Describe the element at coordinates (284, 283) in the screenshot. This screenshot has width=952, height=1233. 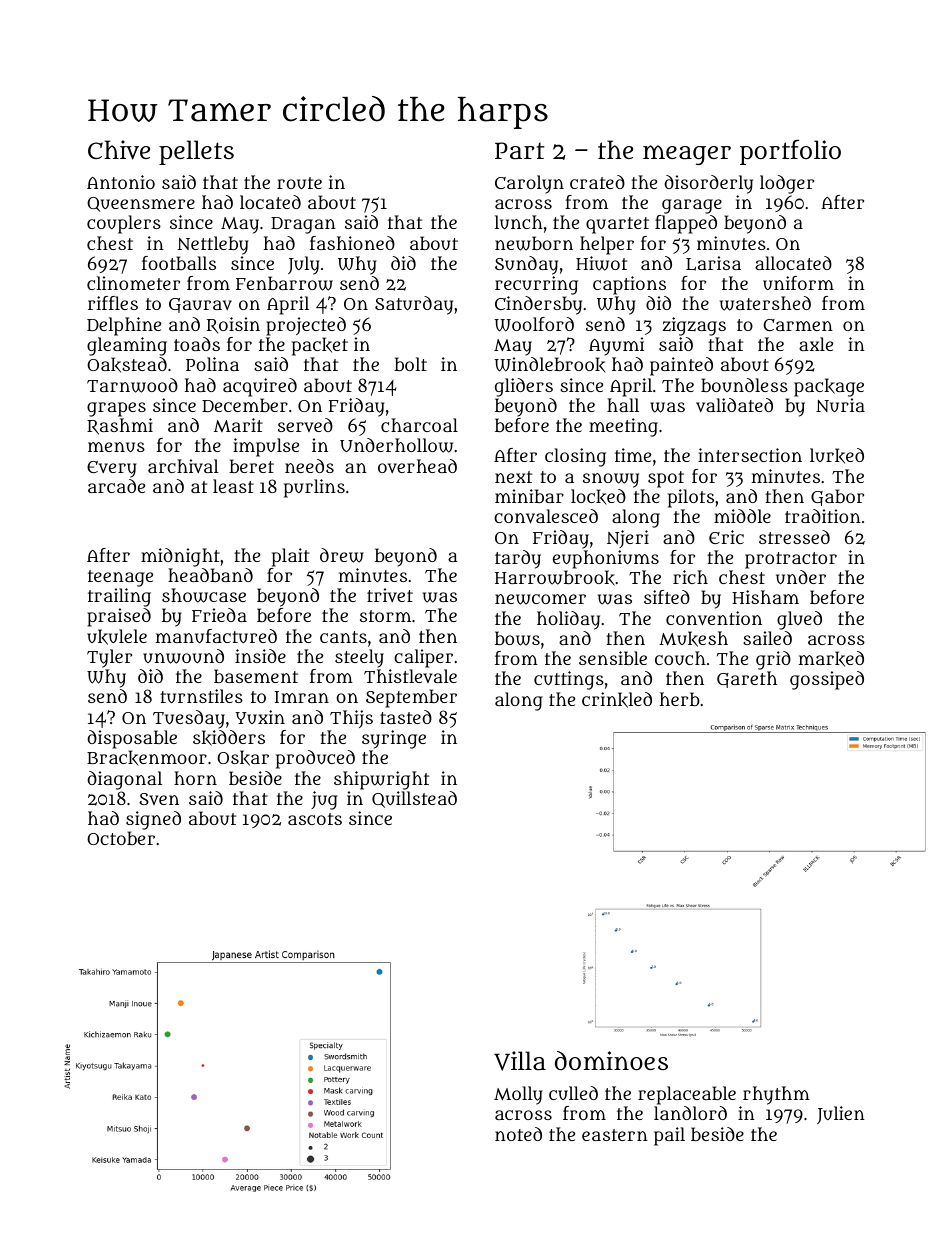
I see `Fenbarrow` at that location.
